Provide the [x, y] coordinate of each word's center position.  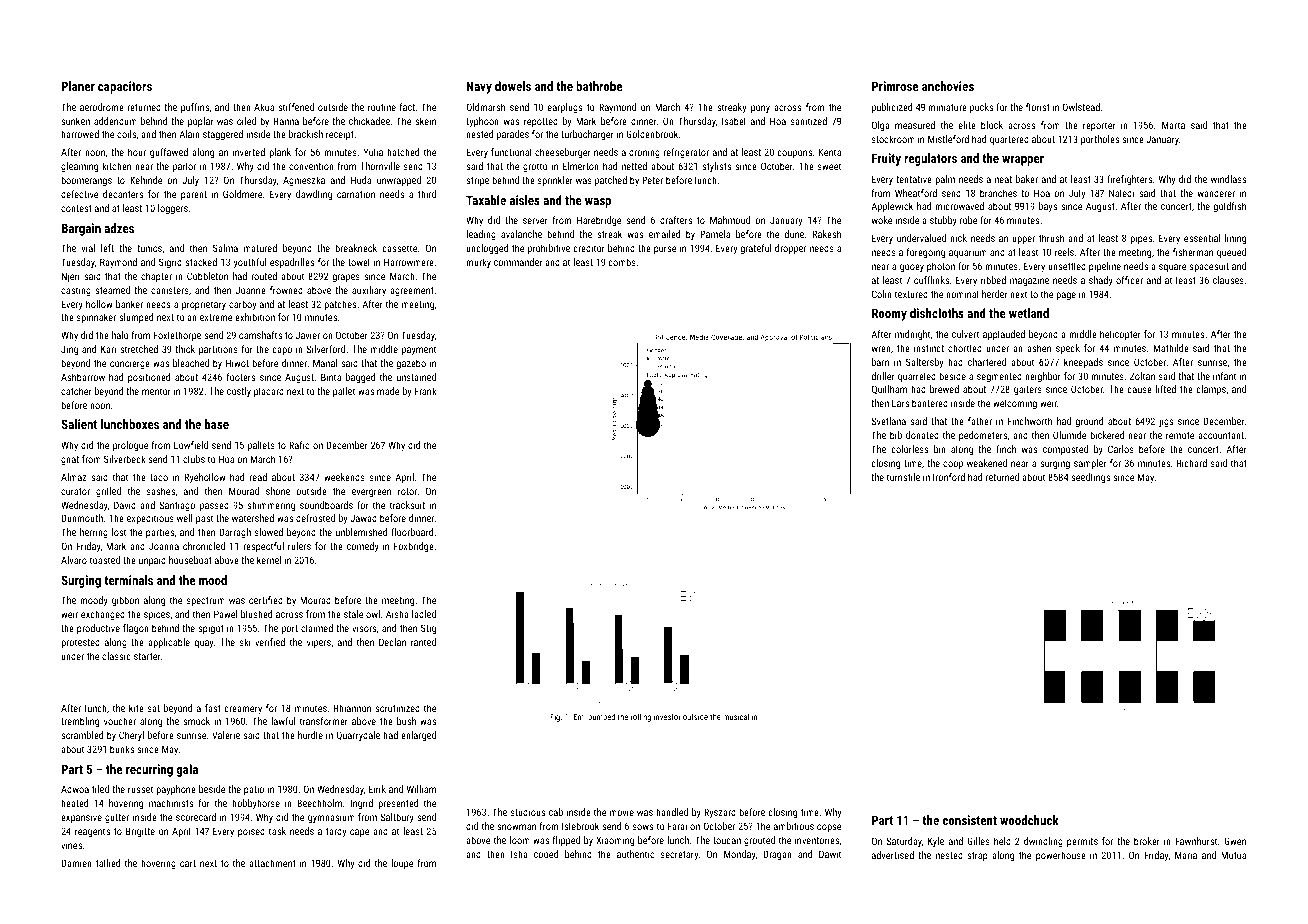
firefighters [1129, 180]
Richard [1192, 463]
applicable [169, 643]
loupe [402, 864]
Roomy [889, 314]
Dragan [778, 855]
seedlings [1090, 478]
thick [185, 349]
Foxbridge [414, 547]
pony [760, 109]
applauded [1004, 335]
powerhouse [1061, 856]
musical [736, 716]
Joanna [164, 546]
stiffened [296, 107]
